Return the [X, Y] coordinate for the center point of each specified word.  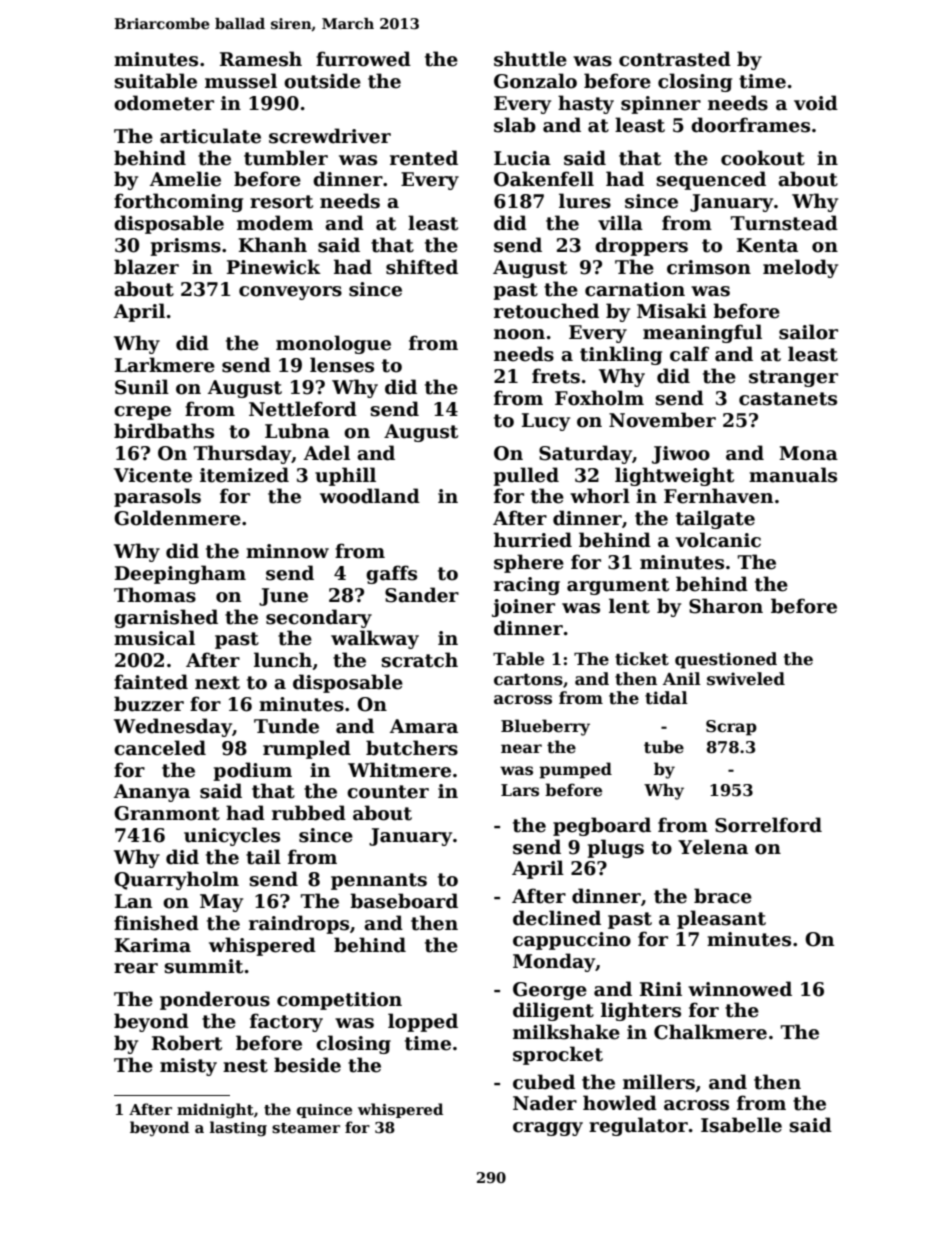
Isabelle [741, 1125]
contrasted [675, 59]
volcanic [718, 540]
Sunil [142, 387]
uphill [345, 476]
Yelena [713, 847]
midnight [215, 1111]
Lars [520, 790]
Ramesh [261, 59]
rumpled [307, 749]
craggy [548, 1129]
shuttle [530, 59]
